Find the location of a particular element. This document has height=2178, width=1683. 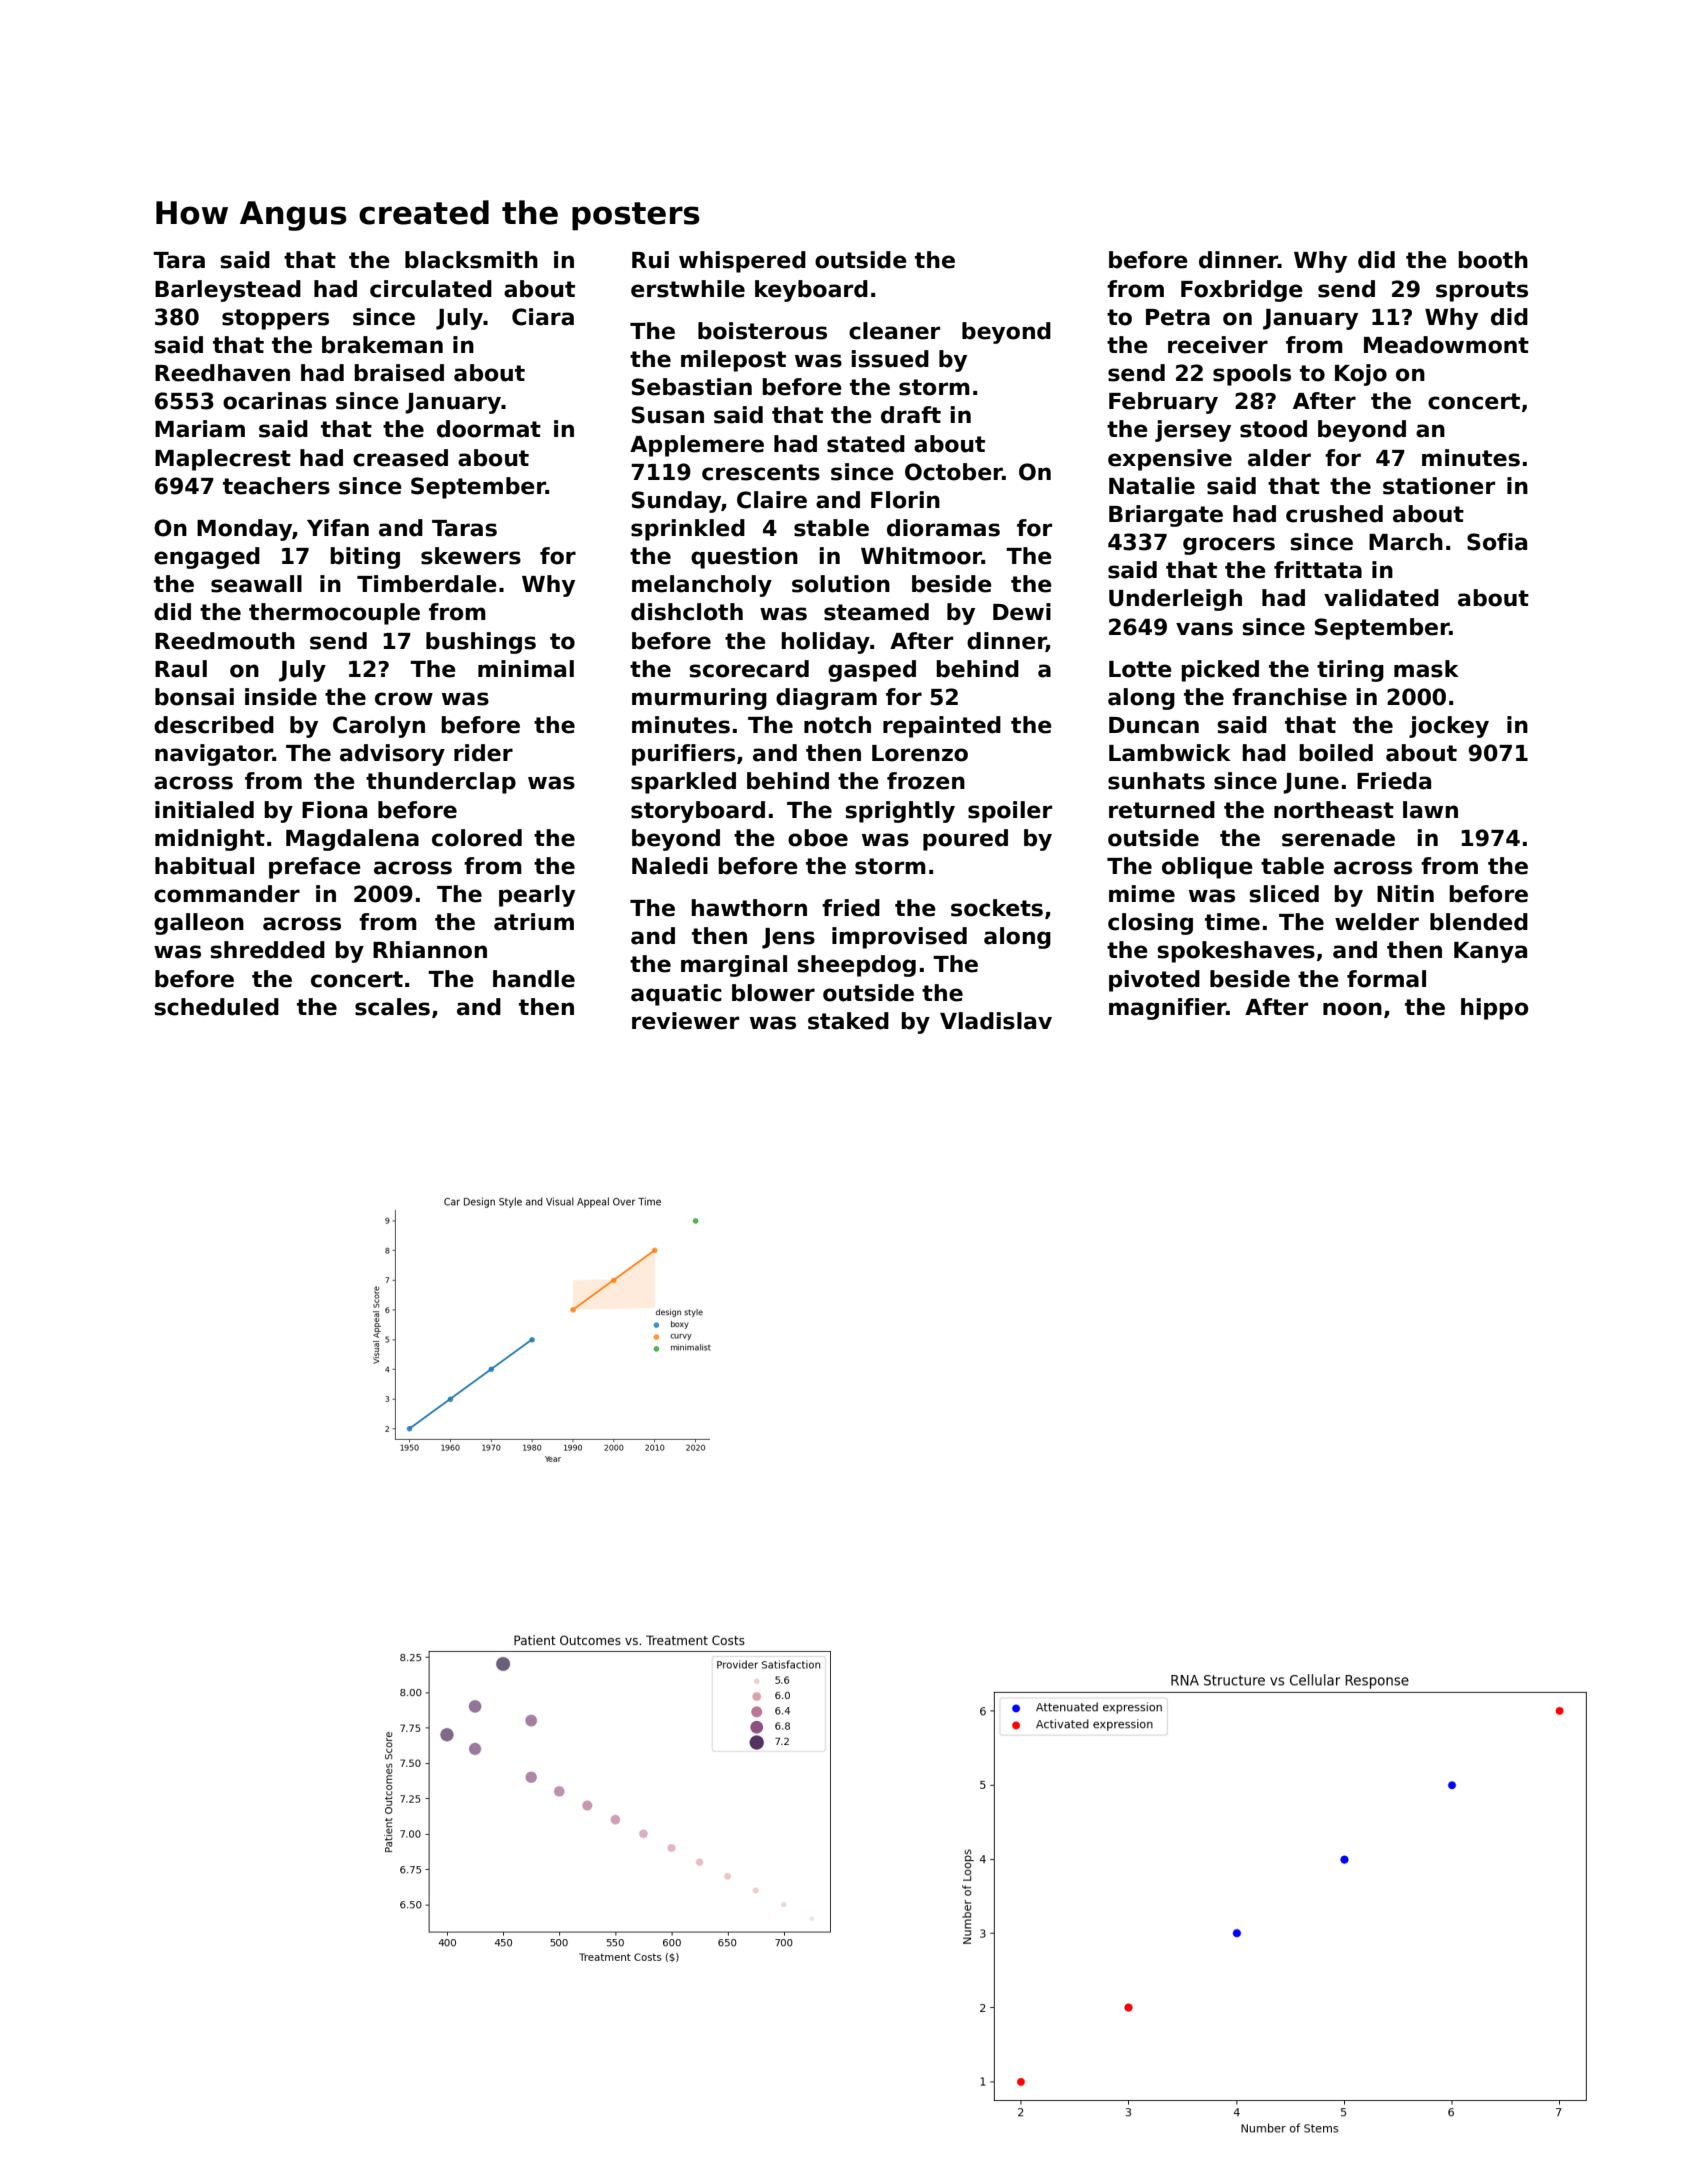

Kanya is located at coordinates (1490, 952).
